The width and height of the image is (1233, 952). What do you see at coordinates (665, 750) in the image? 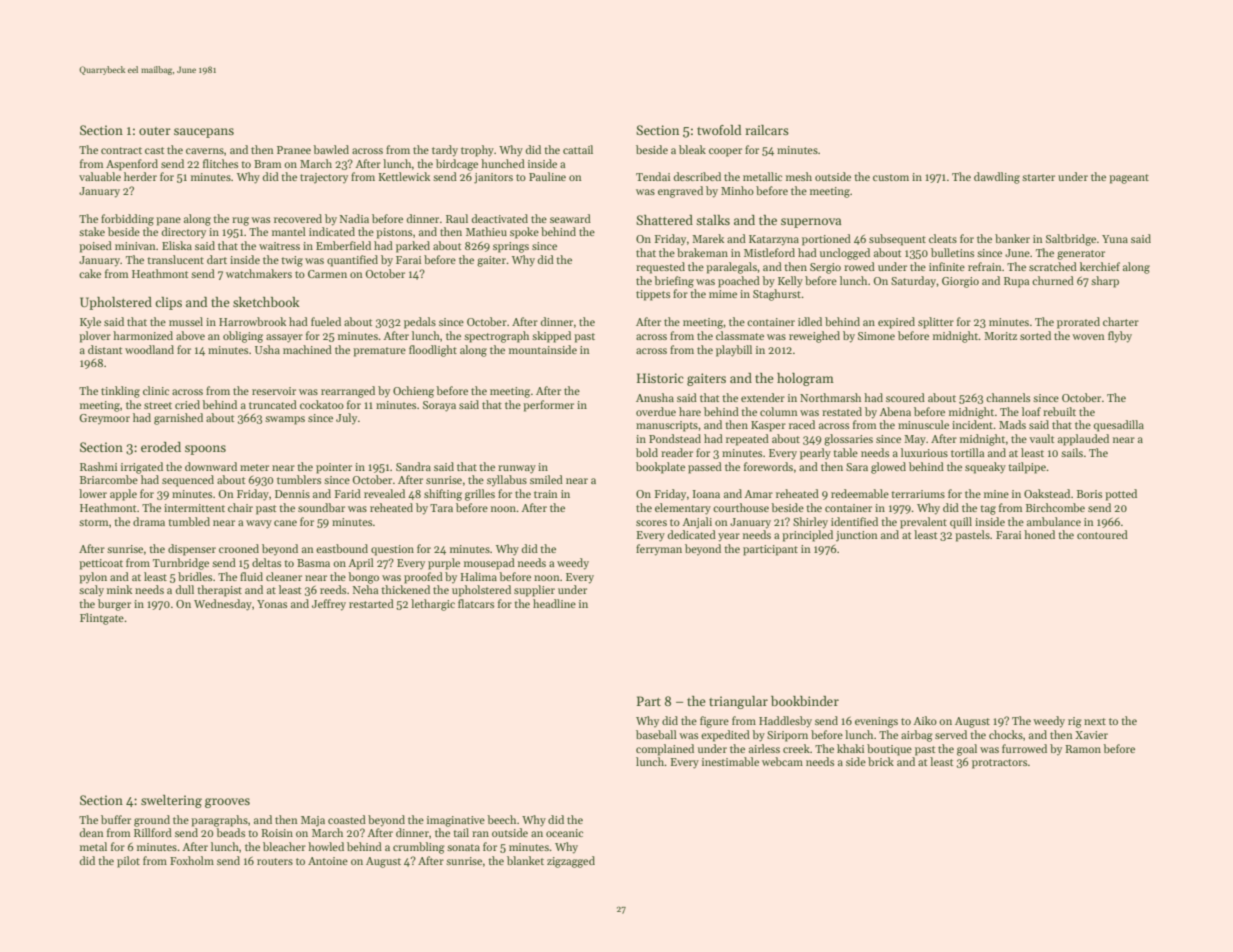
I see `complained` at bounding box center [665, 750].
